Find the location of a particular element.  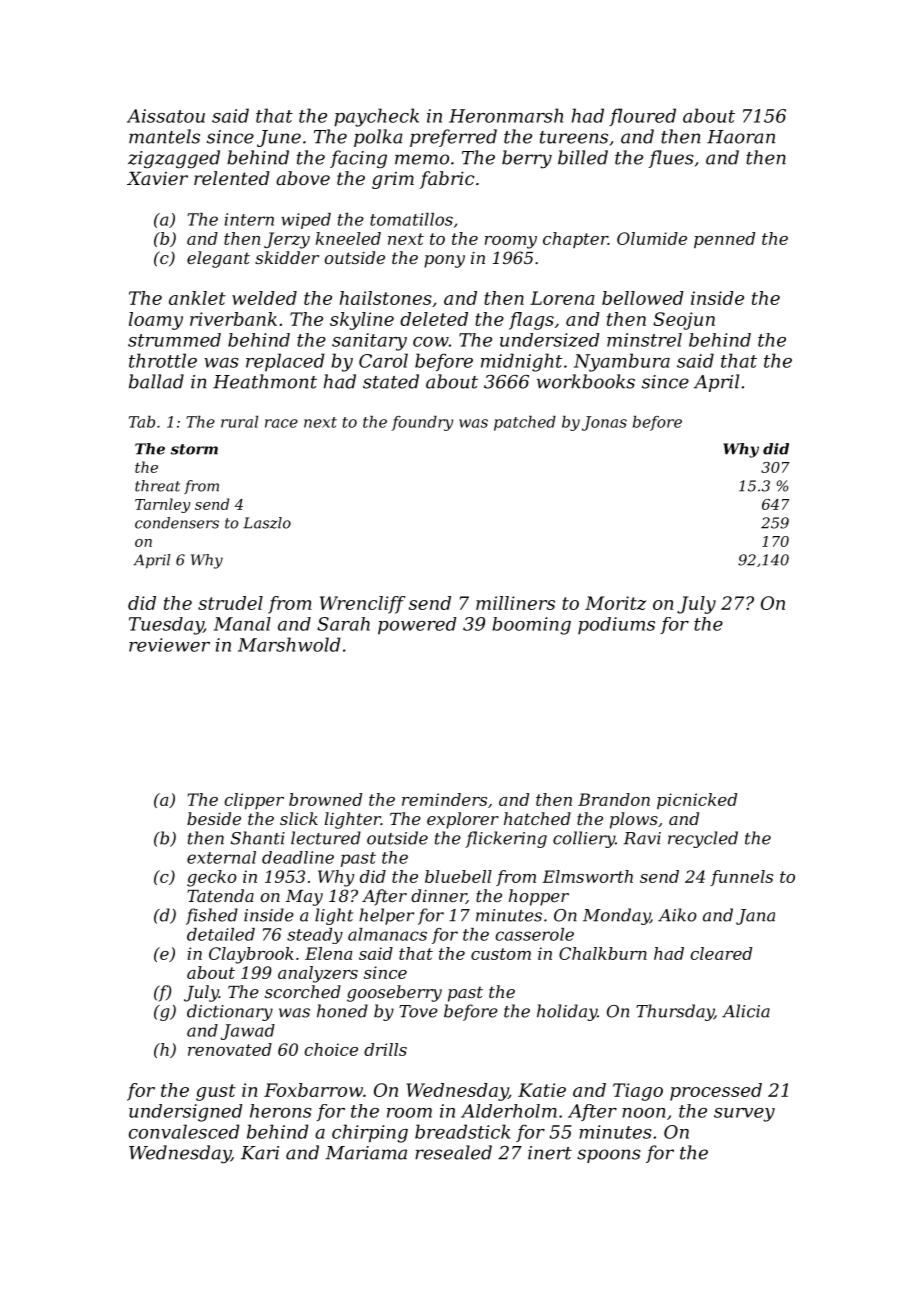

workbooks is located at coordinates (586, 381).
